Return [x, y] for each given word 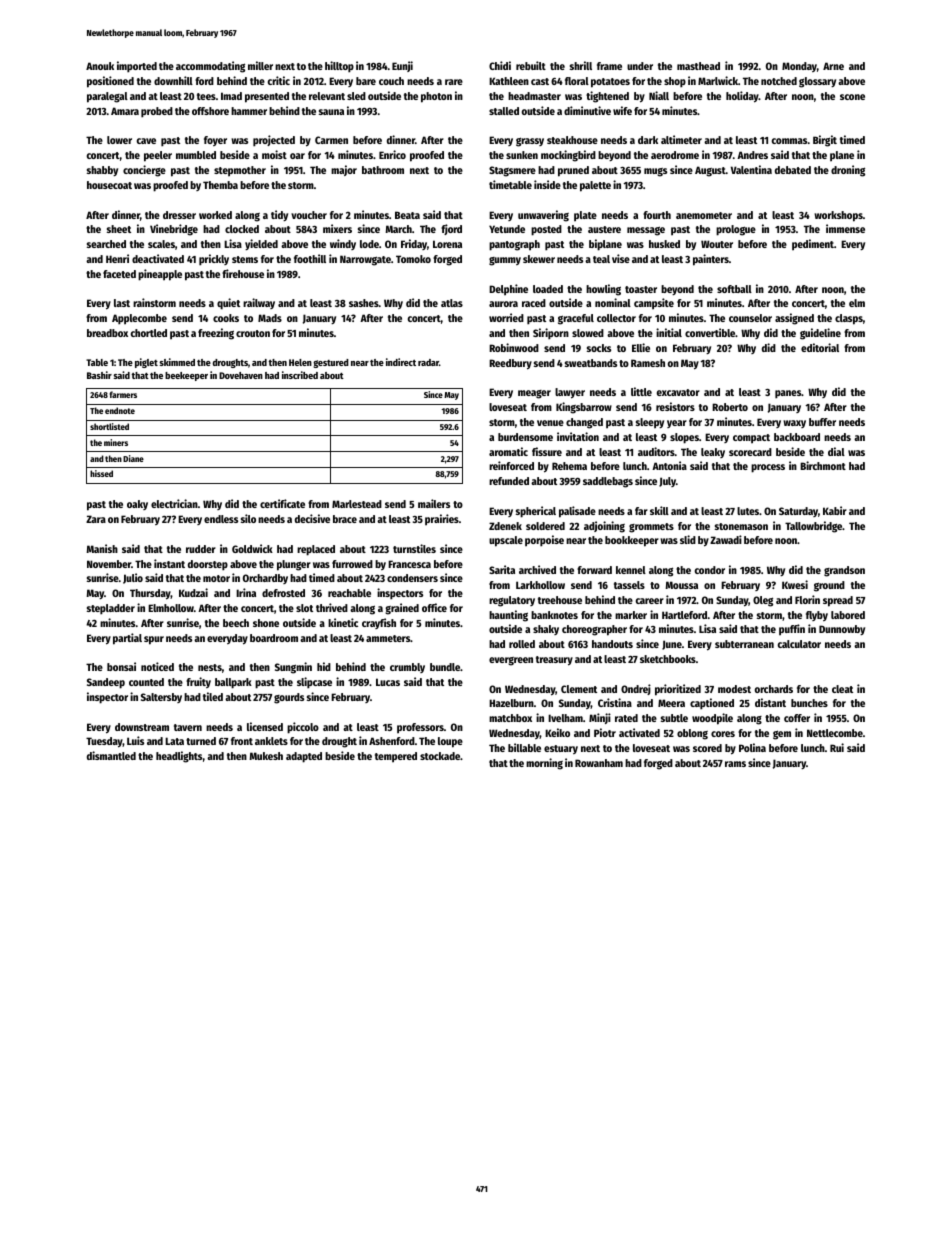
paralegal [107, 97]
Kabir [835, 510]
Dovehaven [241, 375]
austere [604, 229]
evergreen [511, 661]
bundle [445, 667]
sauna [331, 112]
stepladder [111, 609]
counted [146, 682]
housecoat [109, 185]
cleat [842, 689]
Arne [833, 66]
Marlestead [357, 504]
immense [845, 228]
